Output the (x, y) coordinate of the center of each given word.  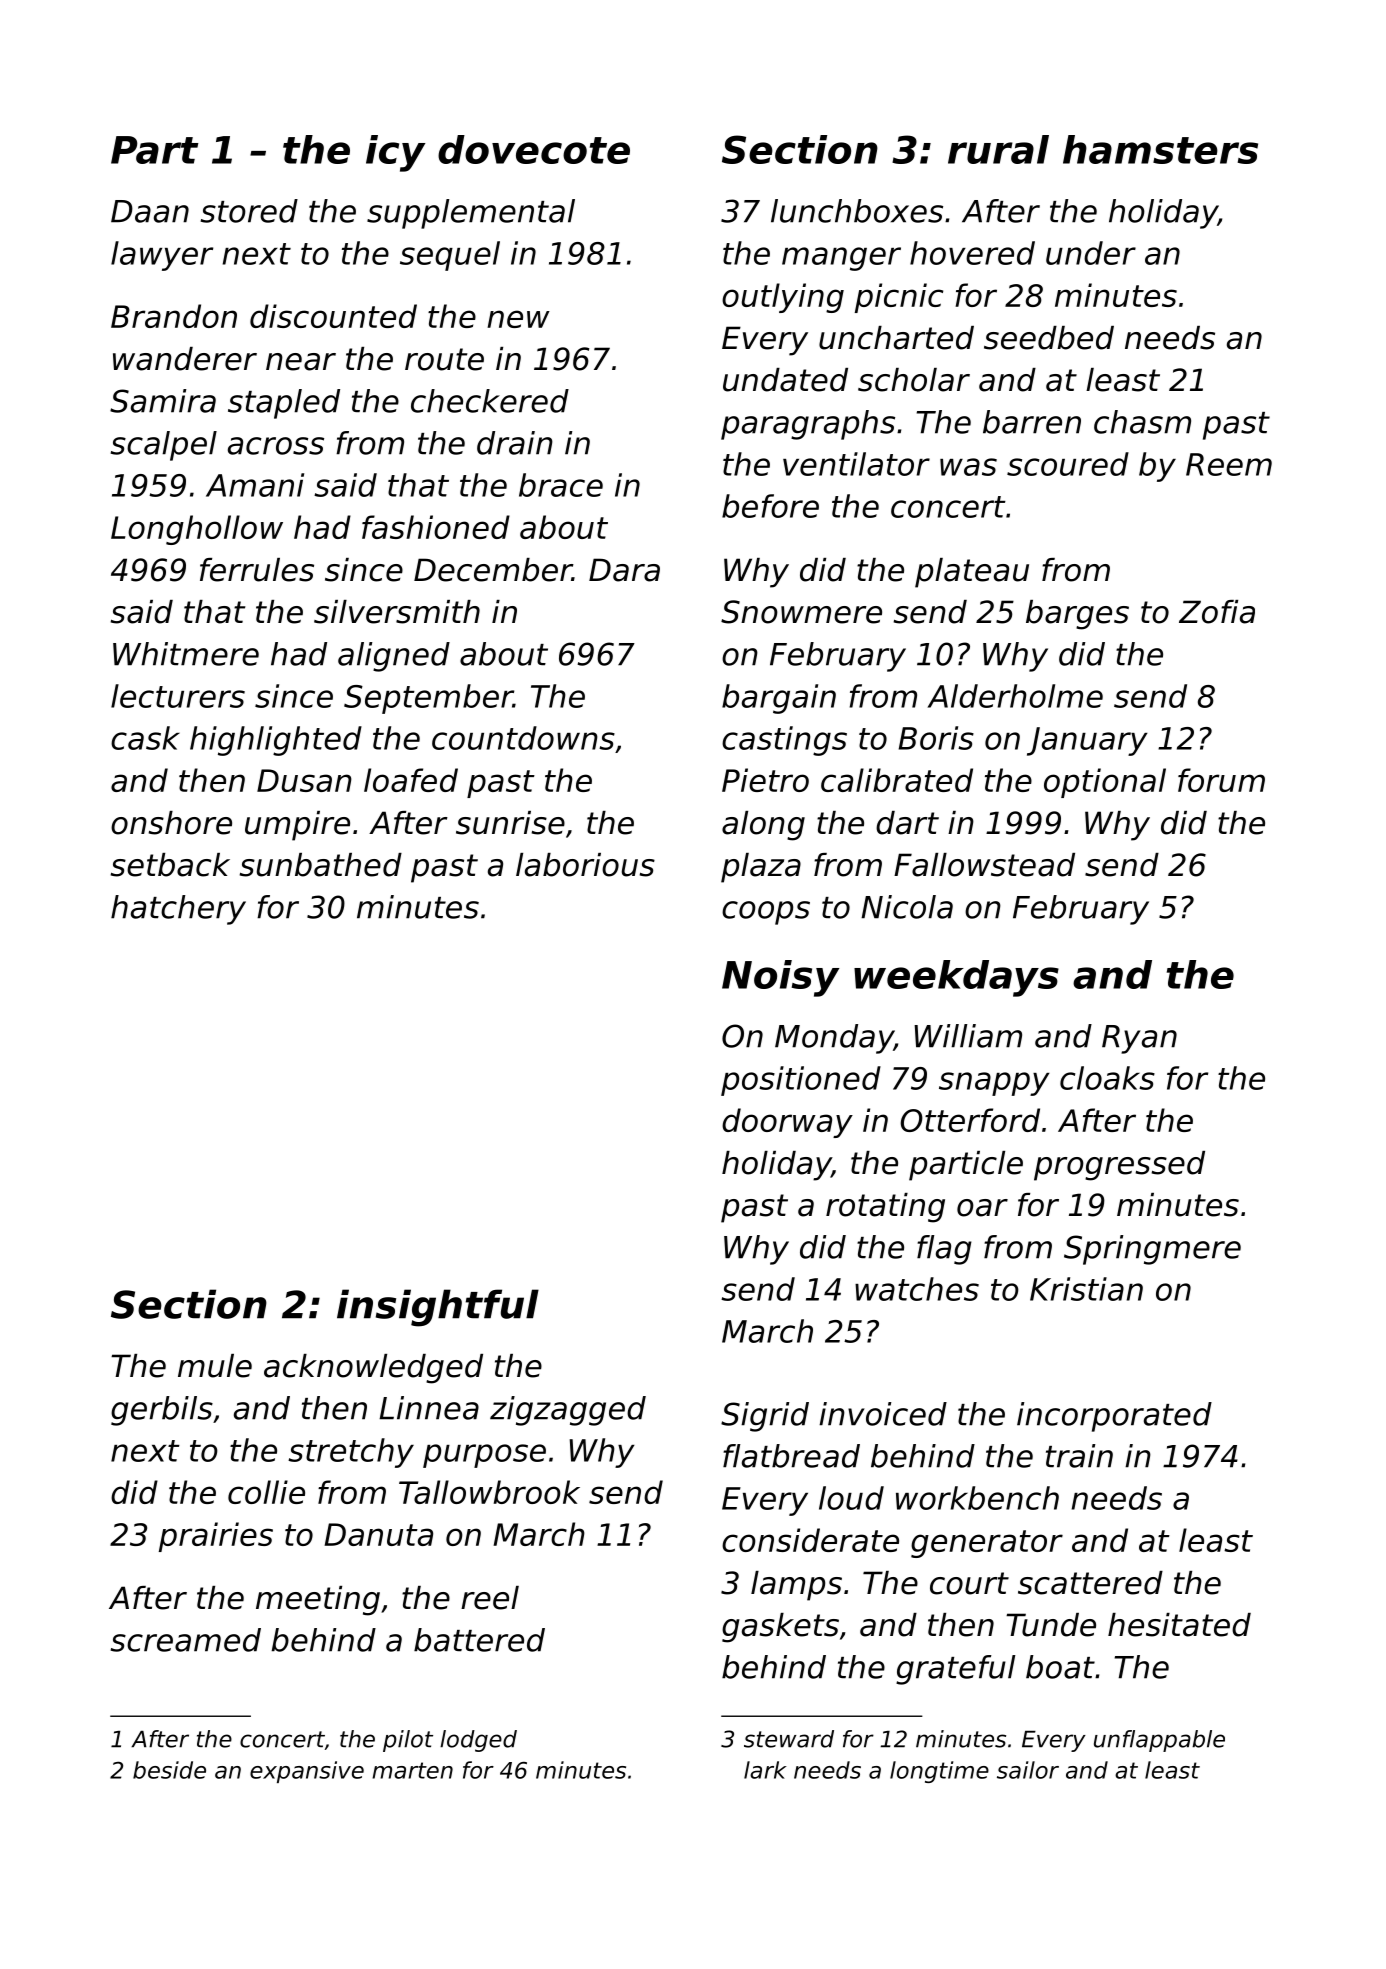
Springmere (1152, 1250)
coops (766, 913)
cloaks (1107, 1078)
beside (169, 1770)
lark (765, 1770)
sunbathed (321, 865)
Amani (255, 485)
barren (1032, 422)
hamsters (1160, 149)
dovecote (534, 149)
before (770, 506)
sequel (450, 256)
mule (215, 1366)
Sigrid (765, 1417)
